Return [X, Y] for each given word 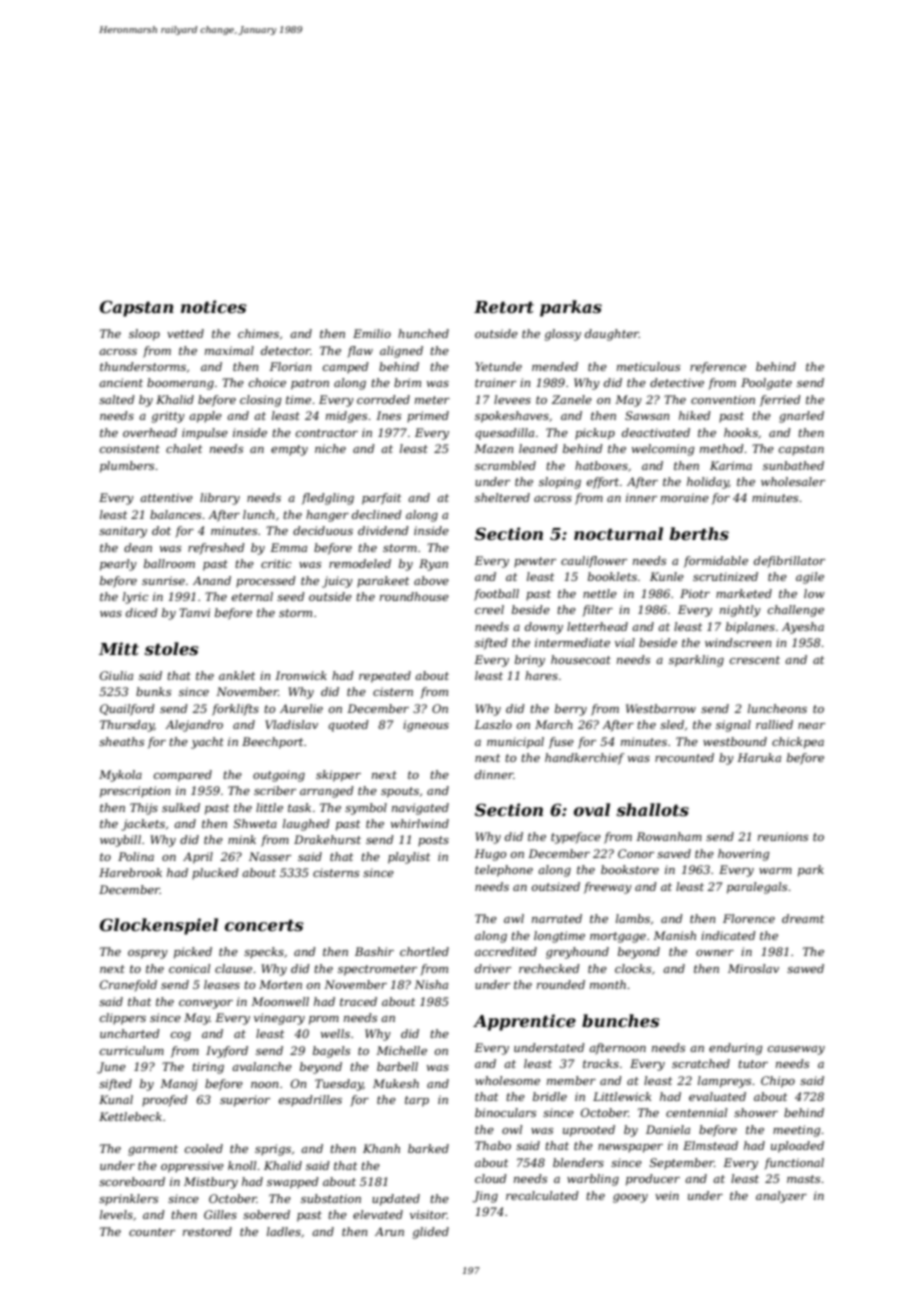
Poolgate [766, 384]
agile [810, 578]
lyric [135, 598]
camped [346, 368]
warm [775, 871]
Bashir [374, 951]
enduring [736, 1049]
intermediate [572, 642]
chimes [258, 333]
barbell [397, 1066]
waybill [120, 841]
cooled [204, 1148]
